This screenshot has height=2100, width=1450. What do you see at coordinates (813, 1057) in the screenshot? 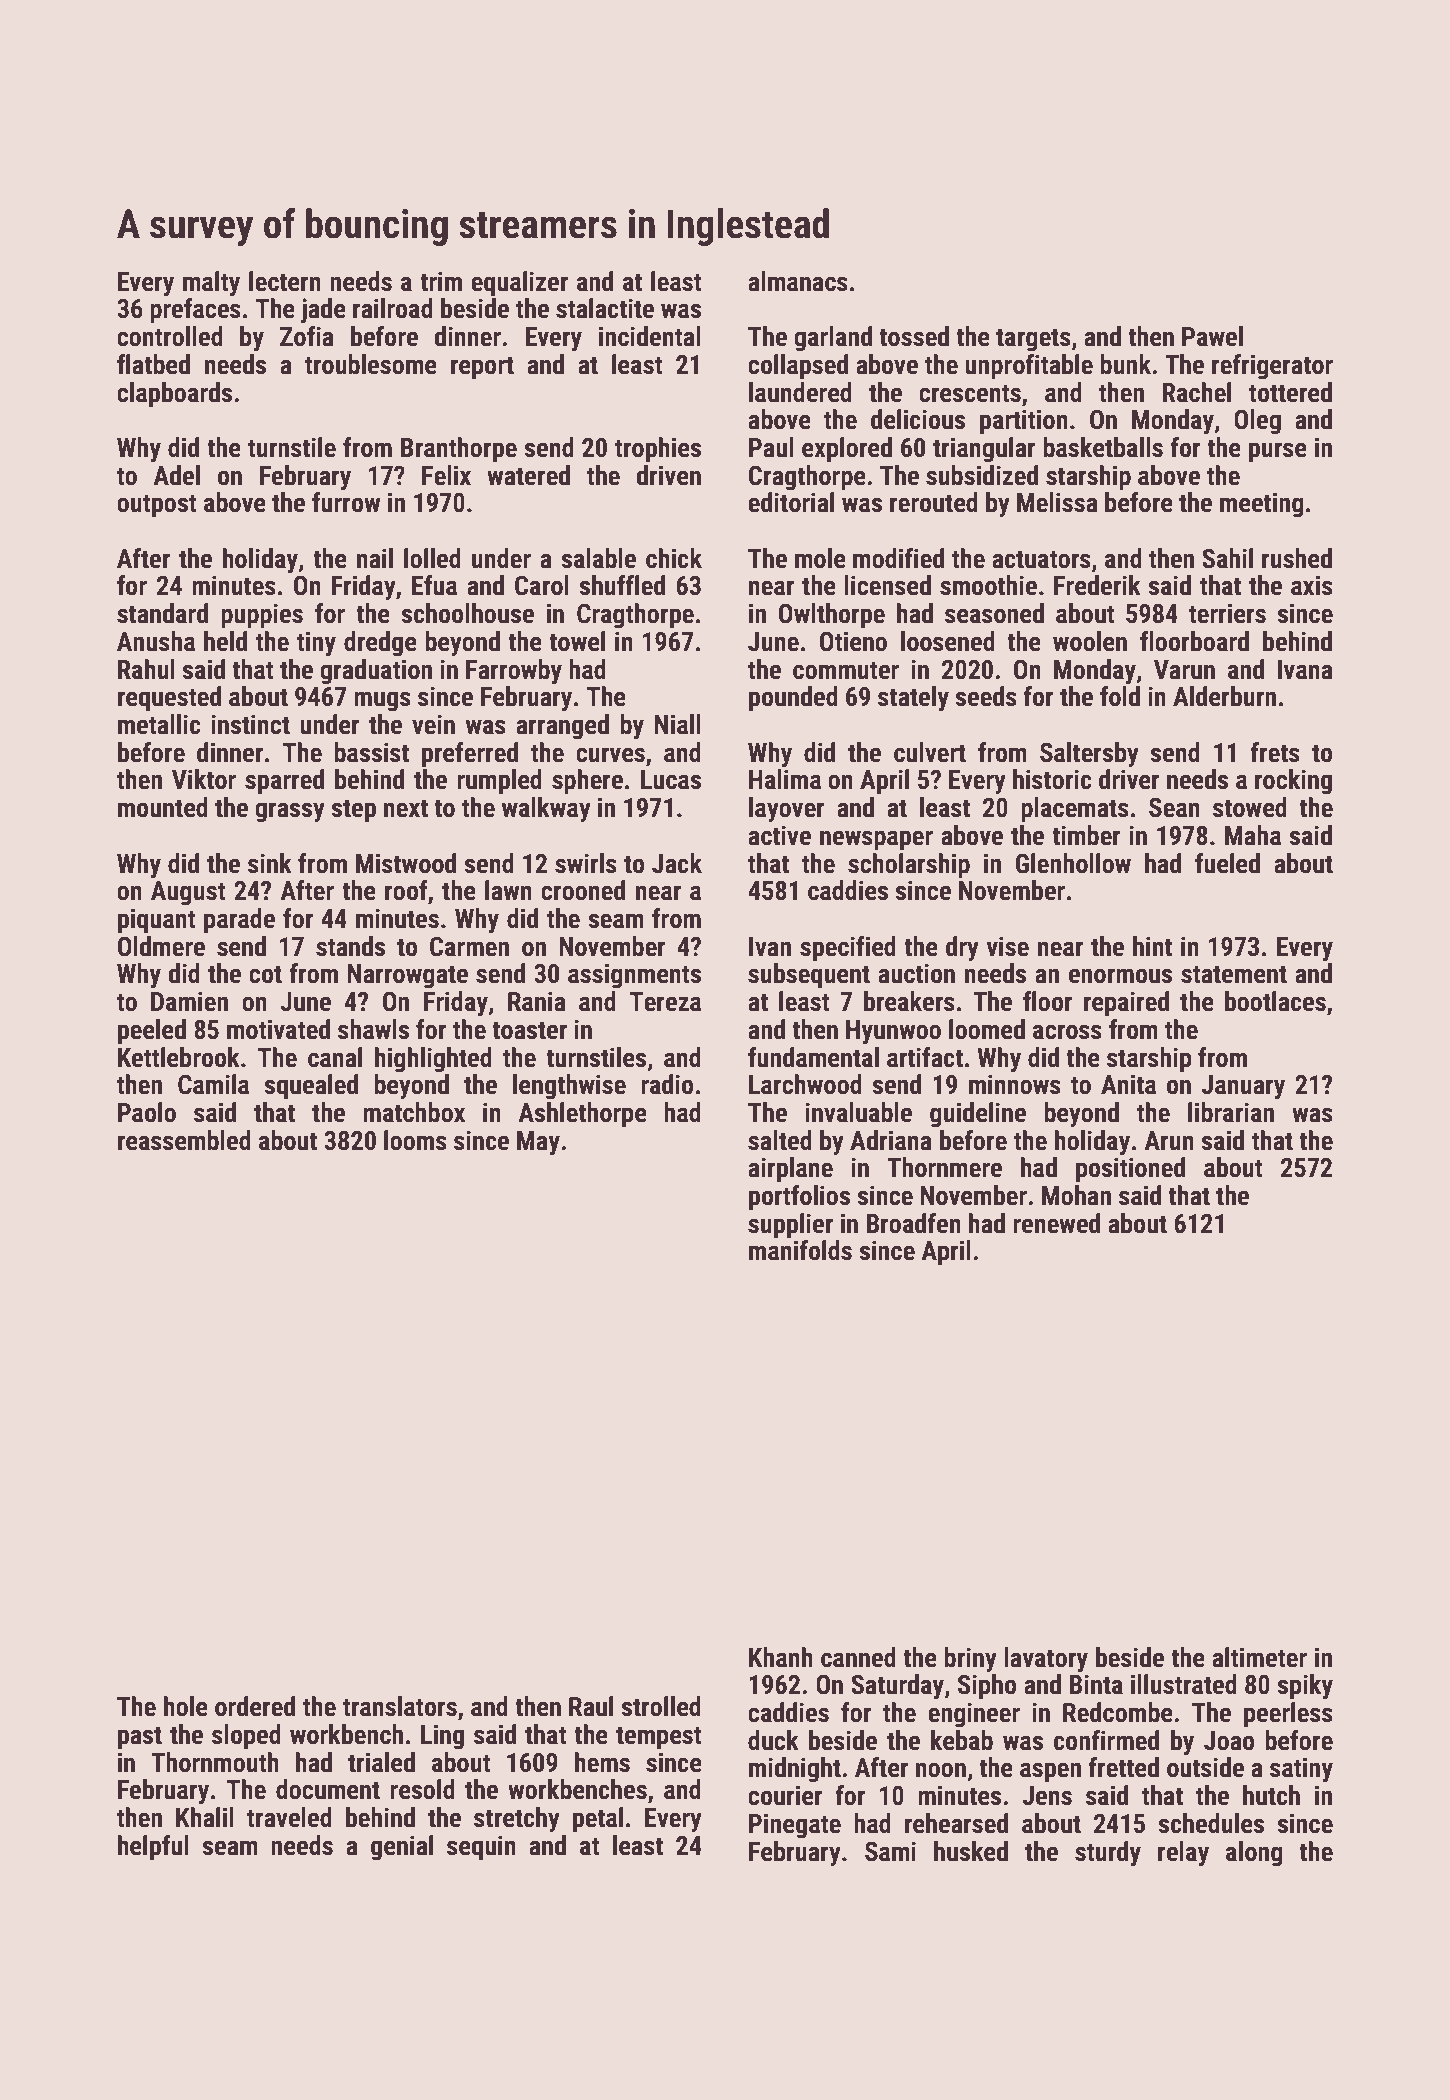
I see `fundamental` at bounding box center [813, 1057].
